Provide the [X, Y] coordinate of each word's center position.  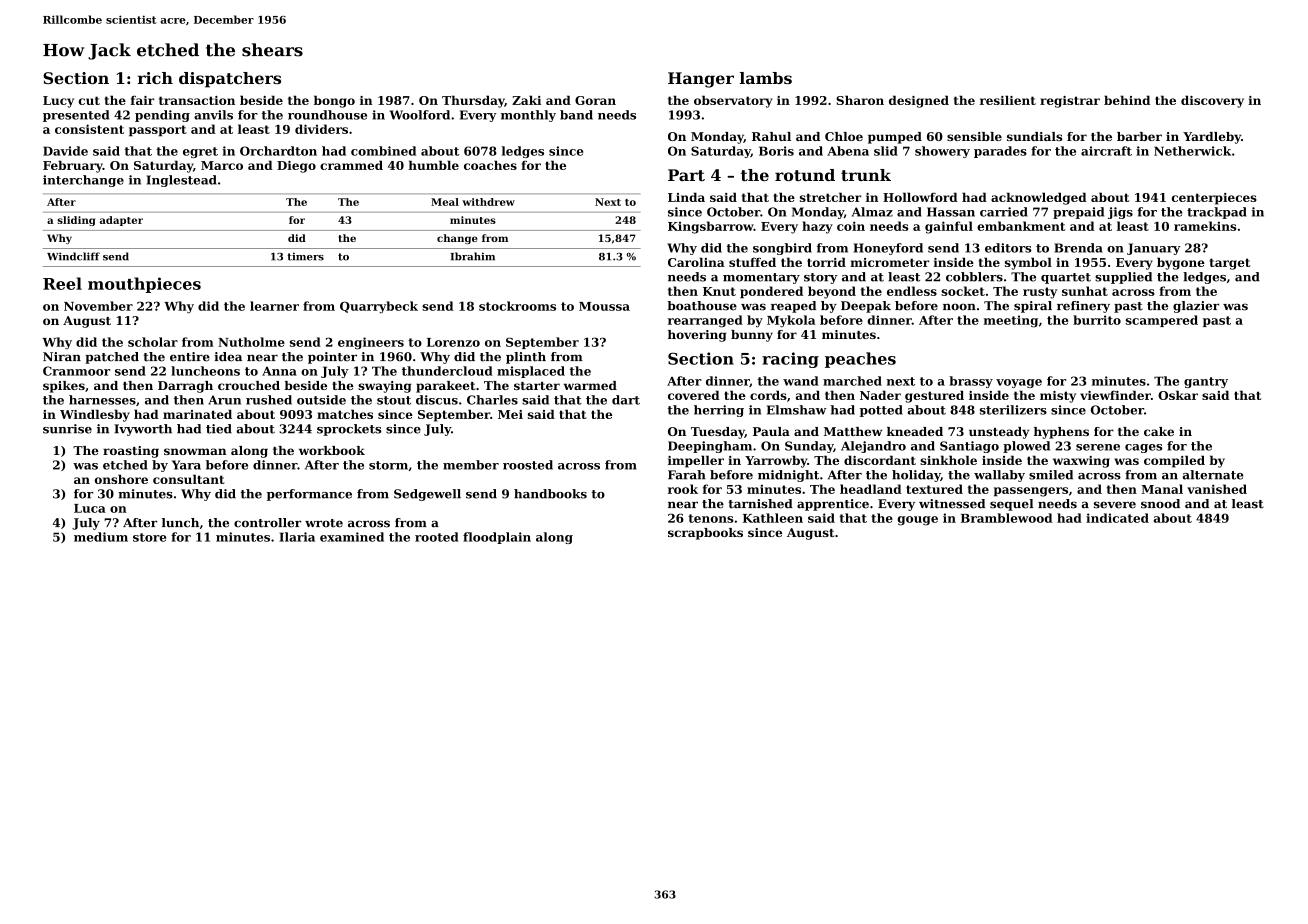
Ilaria [297, 537]
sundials [1034, 136]
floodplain [497, 538]
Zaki [526, 100]
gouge [918, 521]
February [73, 166]
